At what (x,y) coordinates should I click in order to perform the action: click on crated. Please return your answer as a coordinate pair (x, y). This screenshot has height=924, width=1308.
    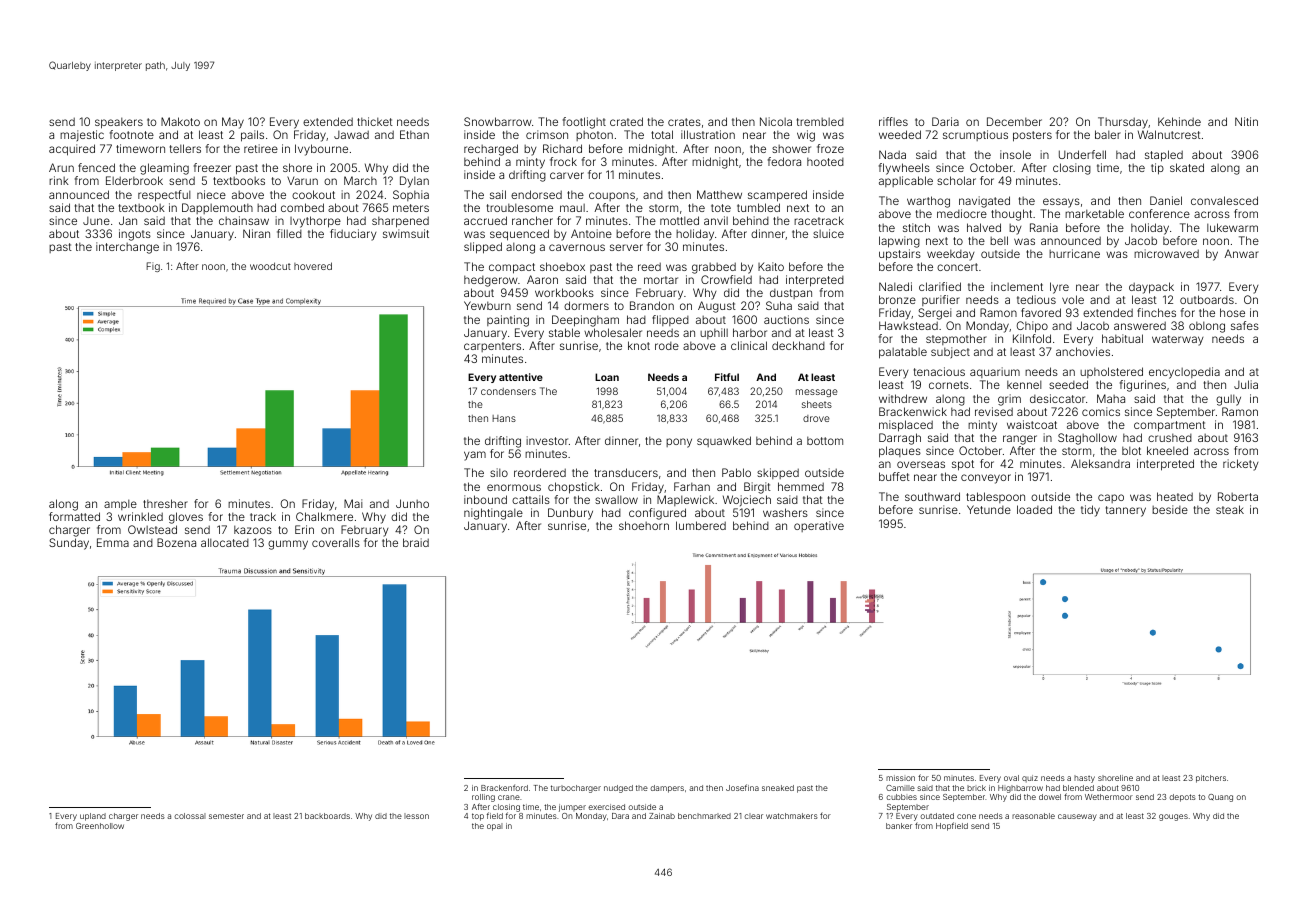
    Looking at the image, I should click on (626, 121).
